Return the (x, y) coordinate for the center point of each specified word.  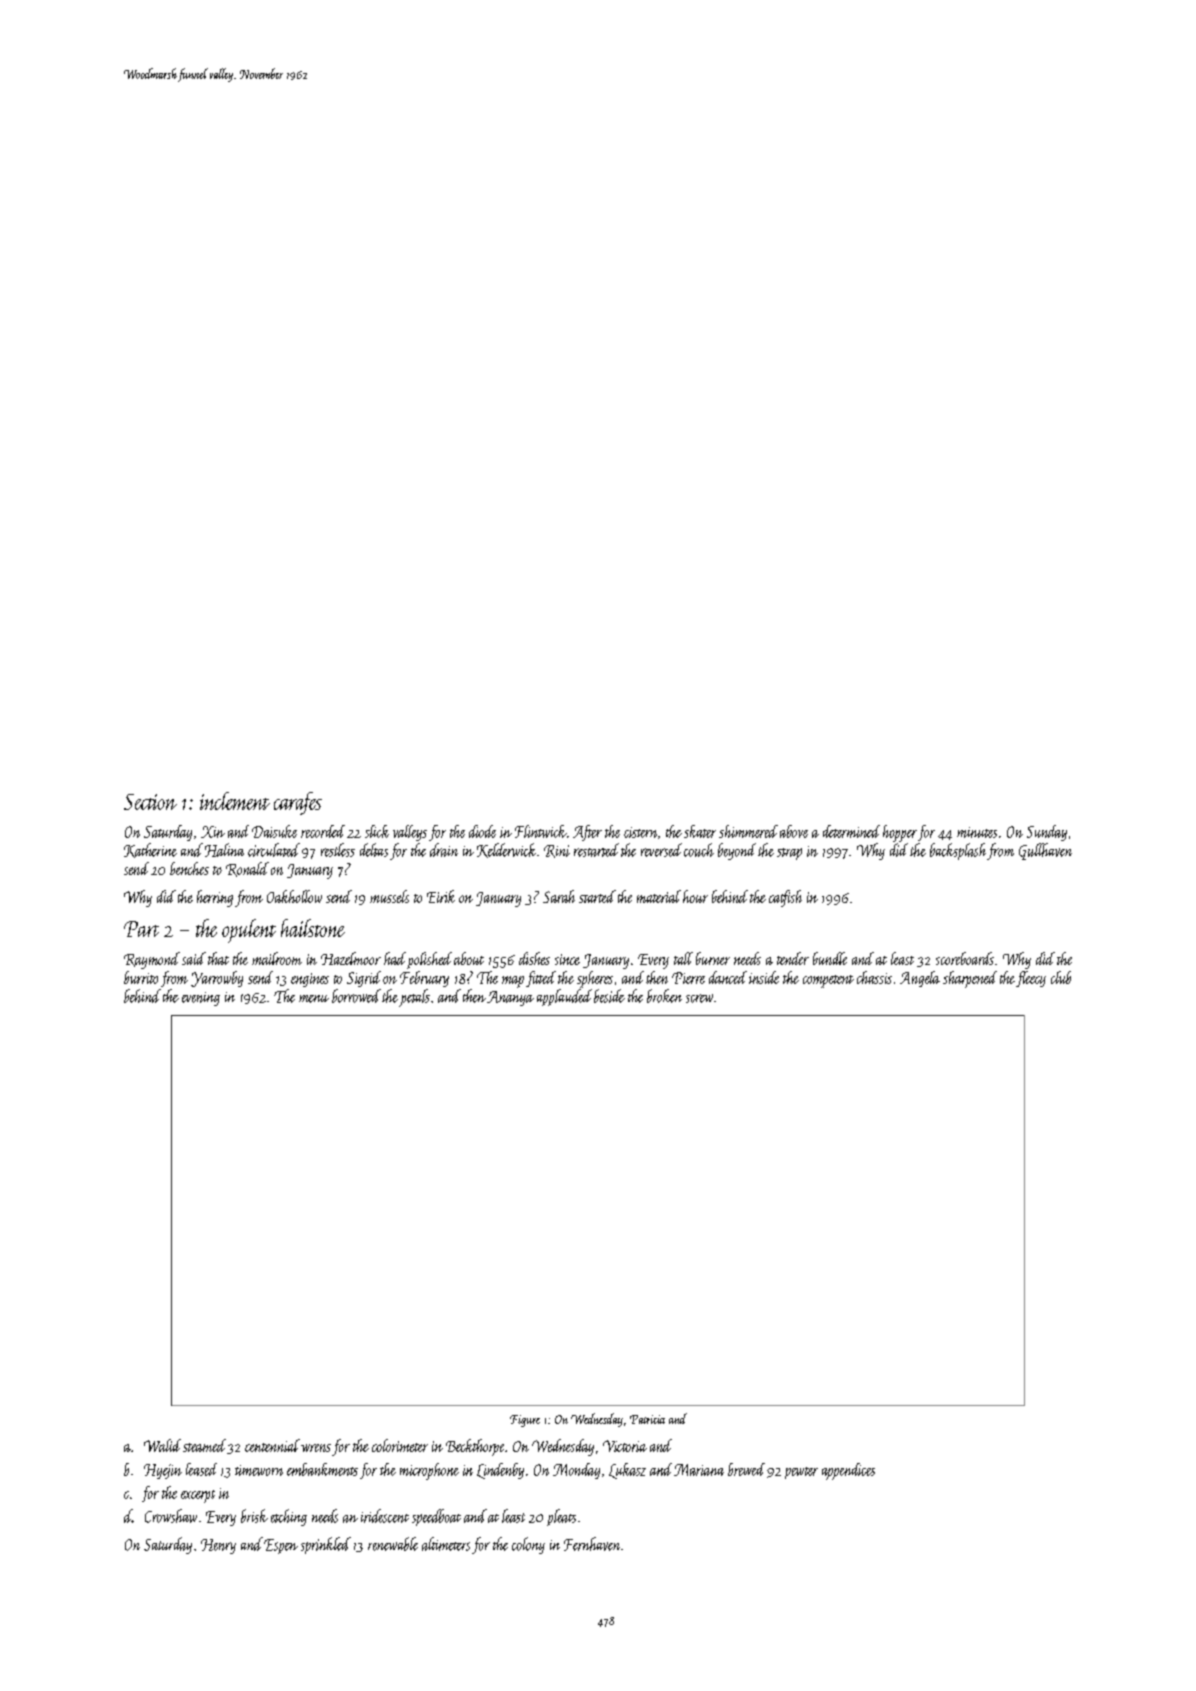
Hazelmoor (351, 958)
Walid (162, 1445)
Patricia (647, 1419)
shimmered (748, 831)
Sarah (559, 896)
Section (150, 802)
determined (851, 831)
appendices (848, 1471)
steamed (204, 1445)
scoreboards (965, 958)
